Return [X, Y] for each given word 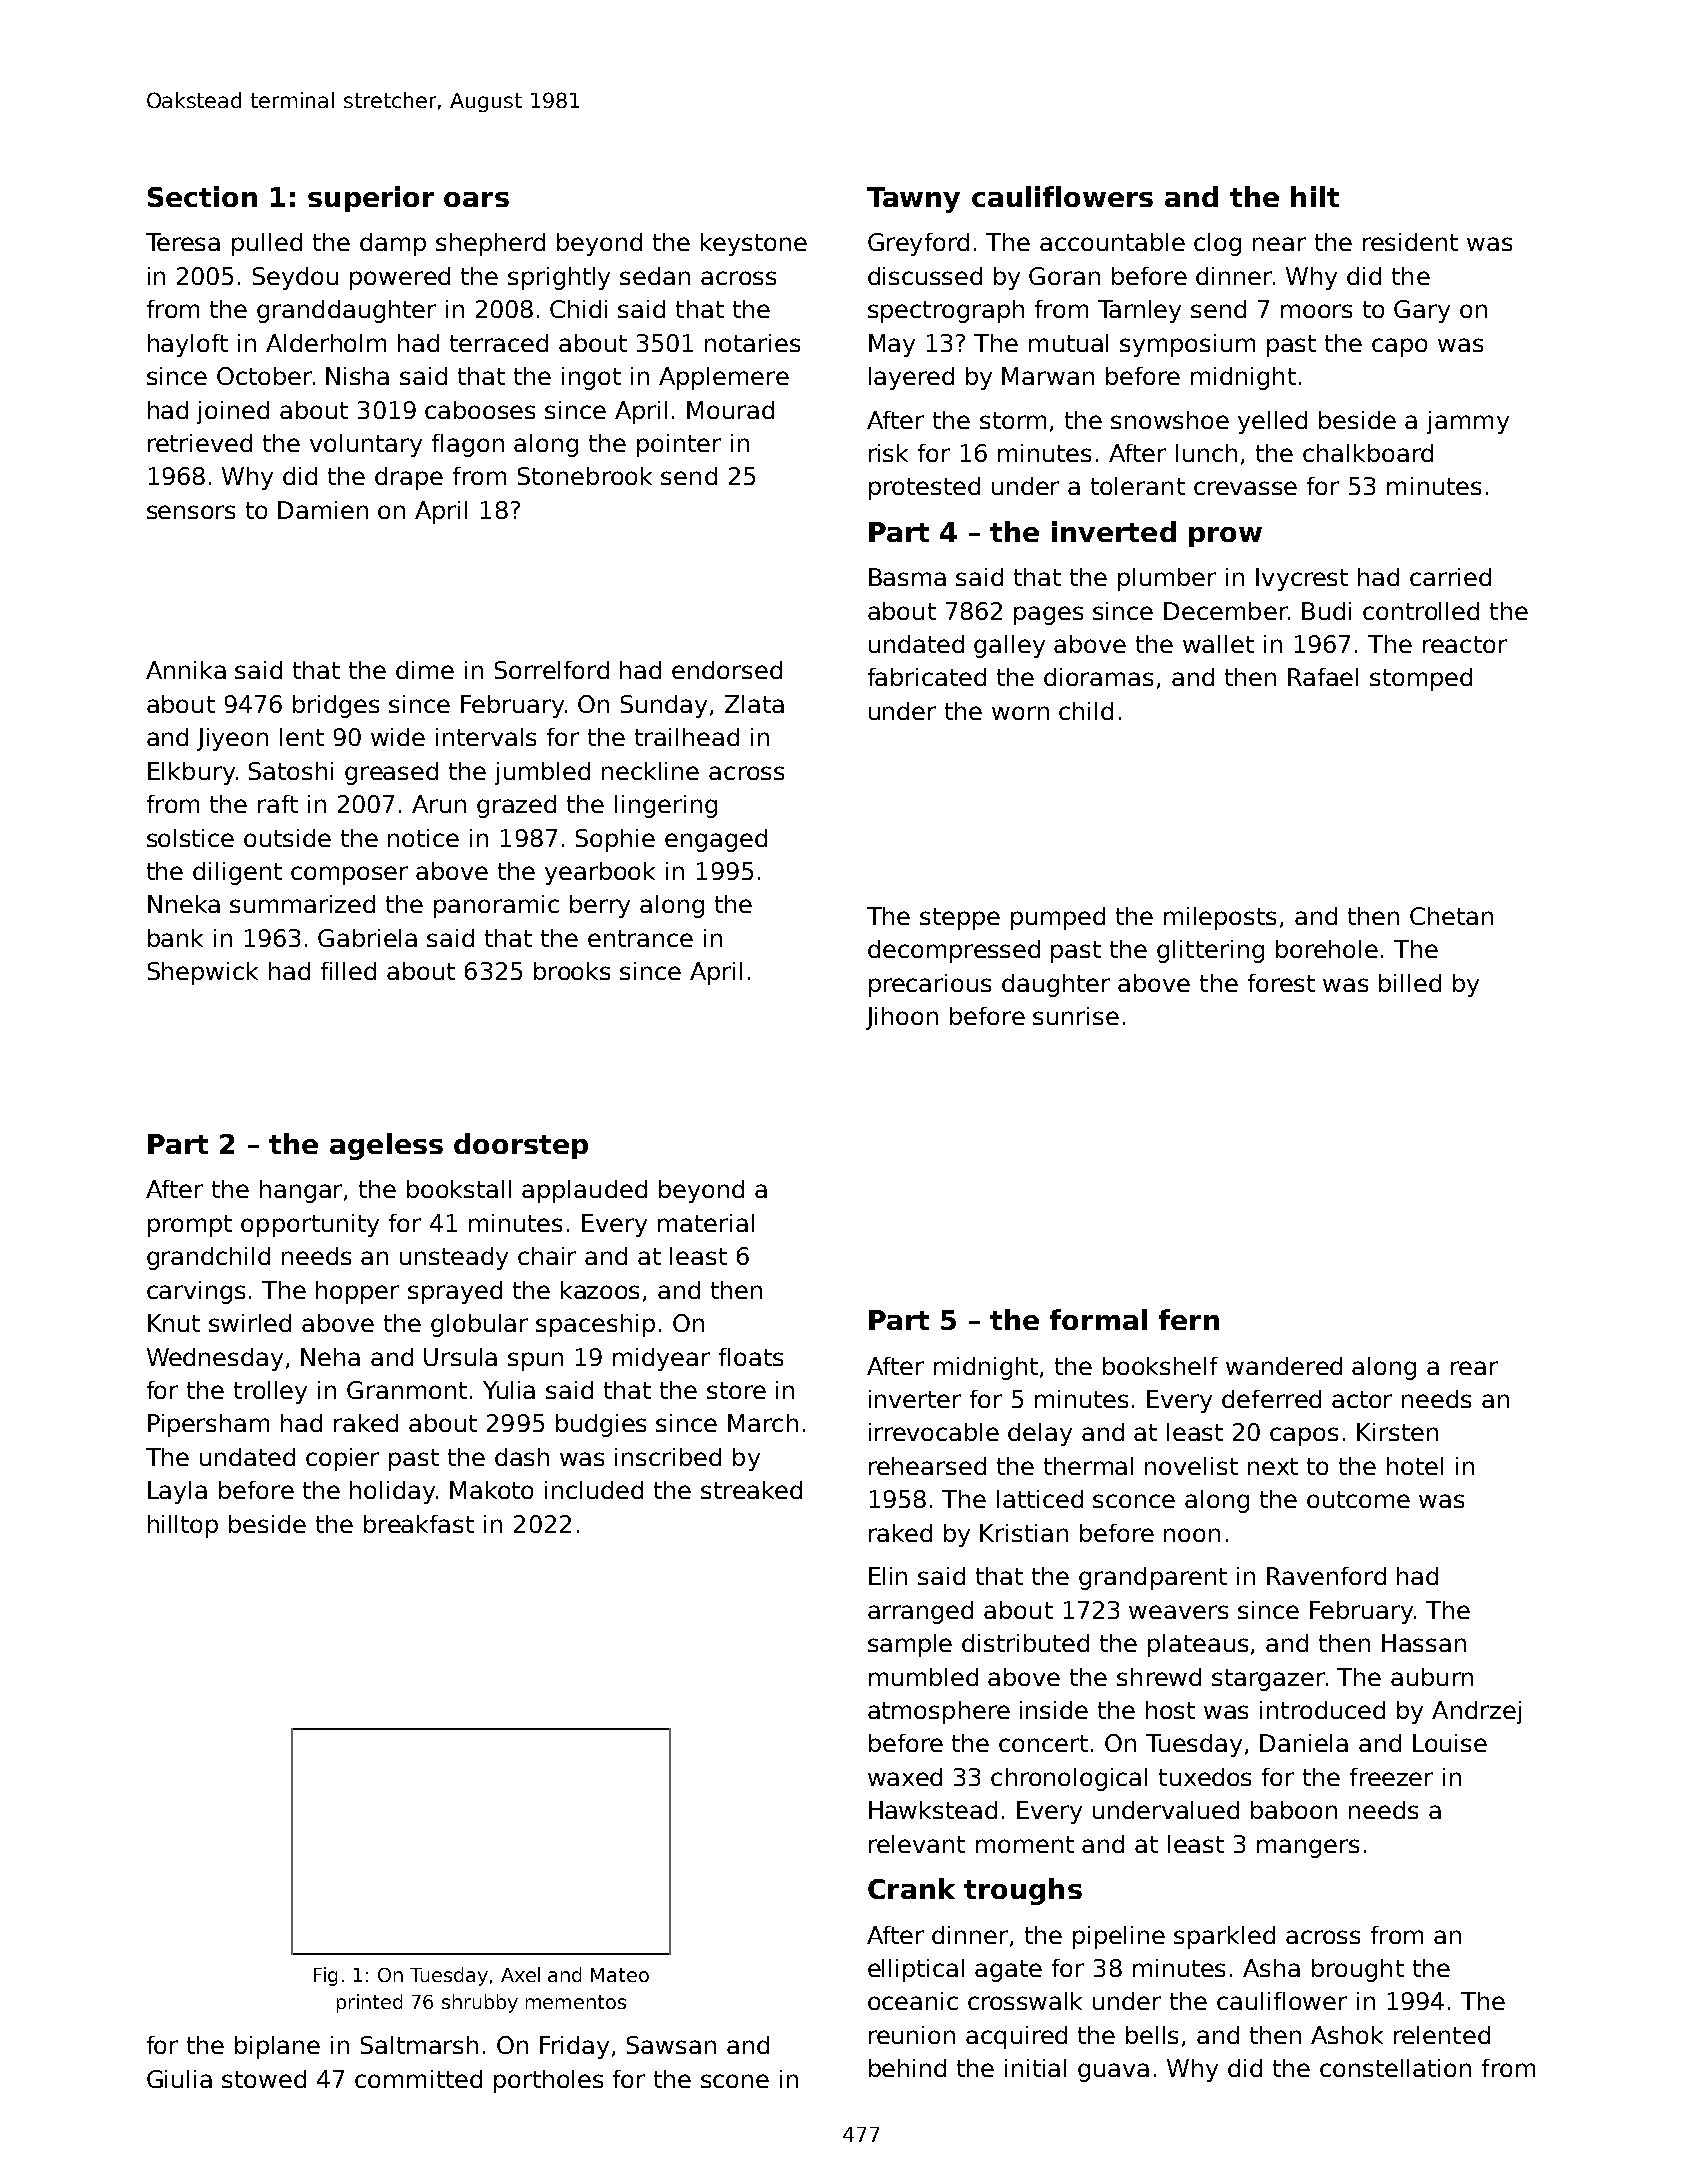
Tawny [913, 200]
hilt [1315, 196]
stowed [264, 2079]
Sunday [664, 706]
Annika [186, 670]
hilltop [183, 1526]
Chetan [1451, 916]
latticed [1040, 1499]
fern [1189, 1319]
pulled [267, 244]
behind [907, 2068]
